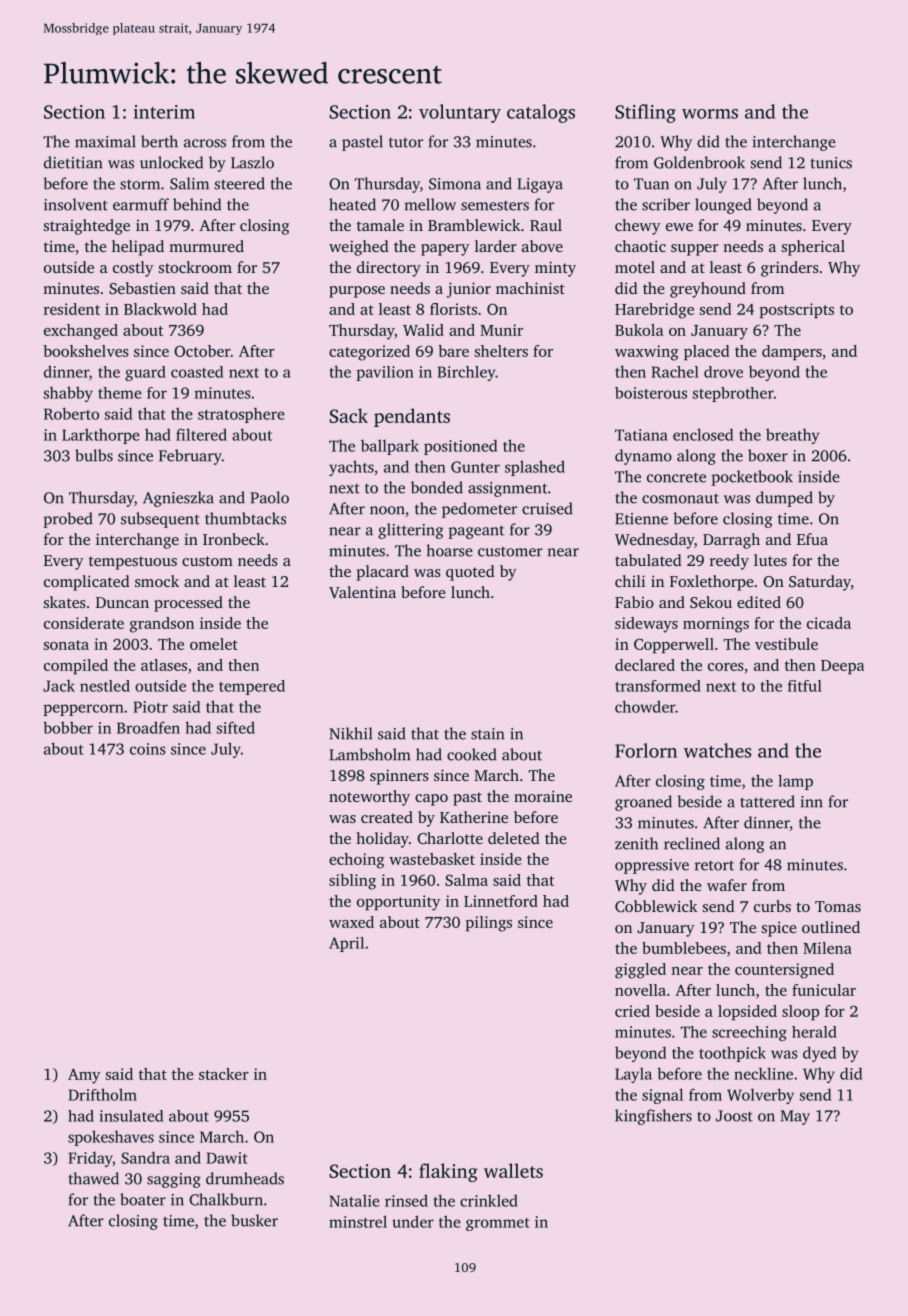  I want to click on busker, so click(254, 1220).
